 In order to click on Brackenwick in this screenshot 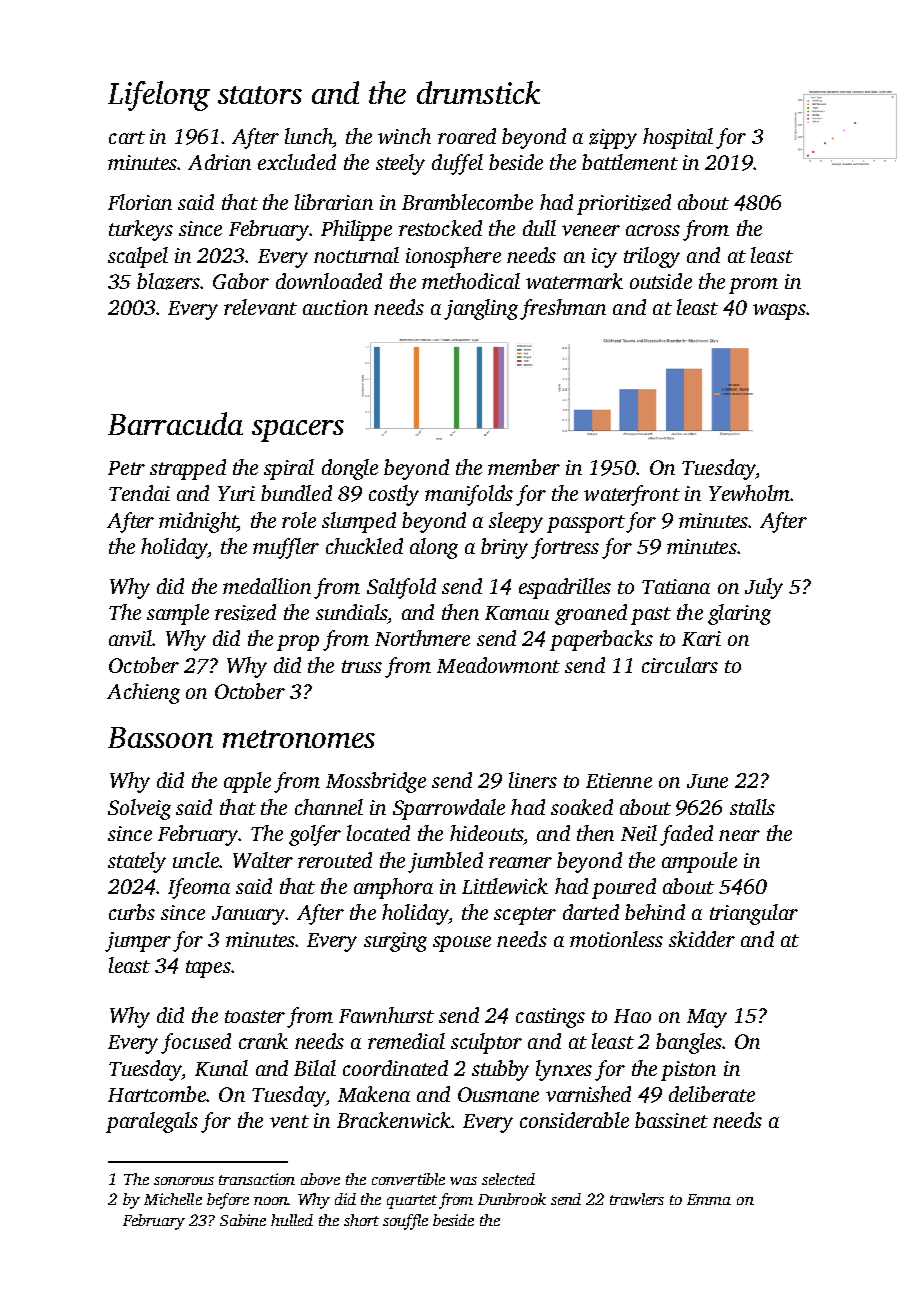, I will do `click(394, 1120)`.
